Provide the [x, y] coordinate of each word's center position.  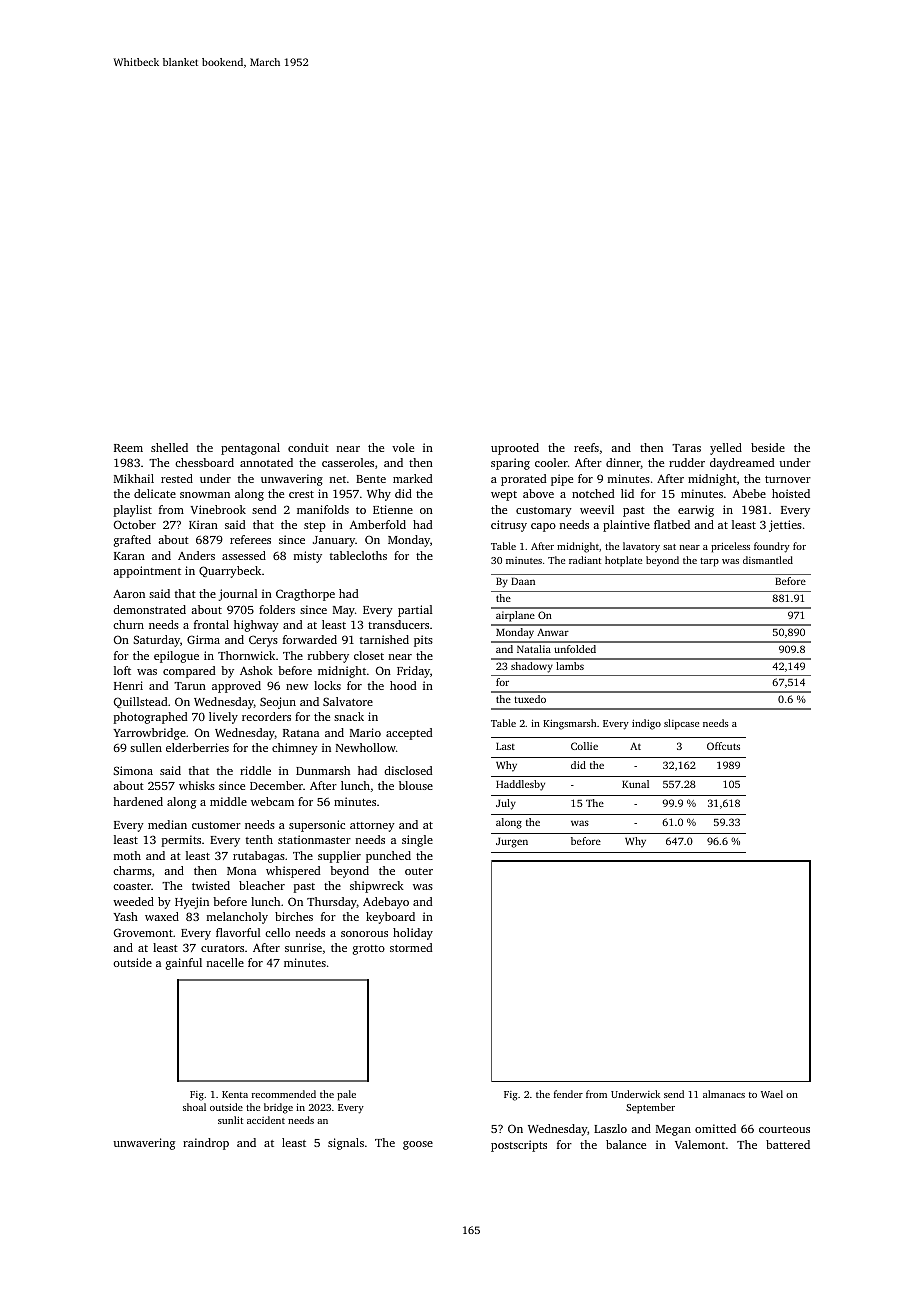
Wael [772, 1094]
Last [505, 746]
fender [568, 1094]
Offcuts [723, 746]
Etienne [393, 509]
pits [423, 641]
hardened [138, 801]
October [135, 524]
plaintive [626, 526]
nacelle [225, 962]
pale [346, 1095]
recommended [284, 1094]
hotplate [623, 561]
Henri [128, 685]
